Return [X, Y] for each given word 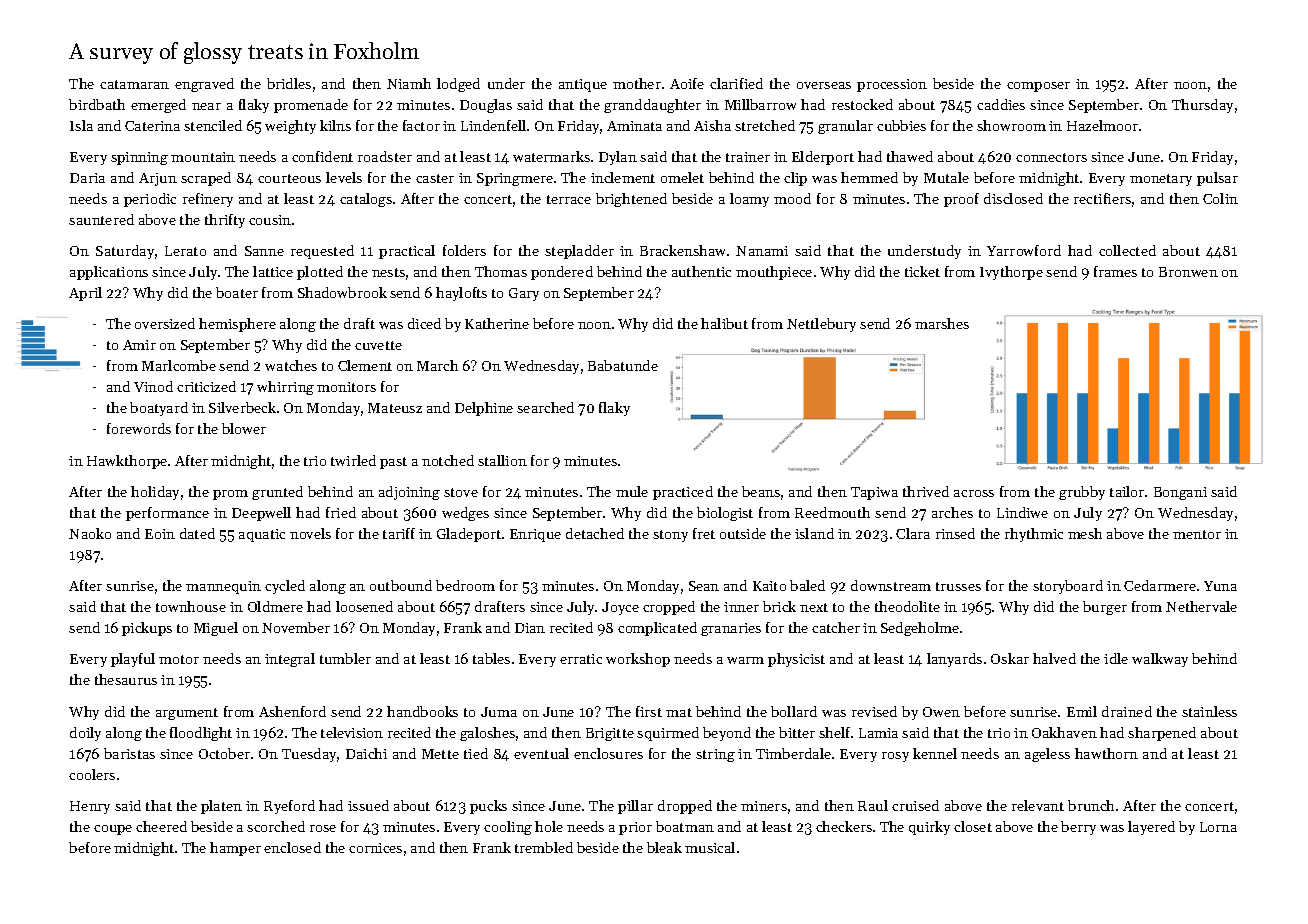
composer [1038, 87]
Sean [704, 586]
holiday [155, 493]
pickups [147, 629]
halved [1054, 658]
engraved [204, 85]
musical [710, 847]
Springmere [515, 179]
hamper [235, 849]
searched [545, 407]
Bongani [1180, 493]
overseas [824, 85]
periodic [150, 200]
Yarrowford [1024, 250]
